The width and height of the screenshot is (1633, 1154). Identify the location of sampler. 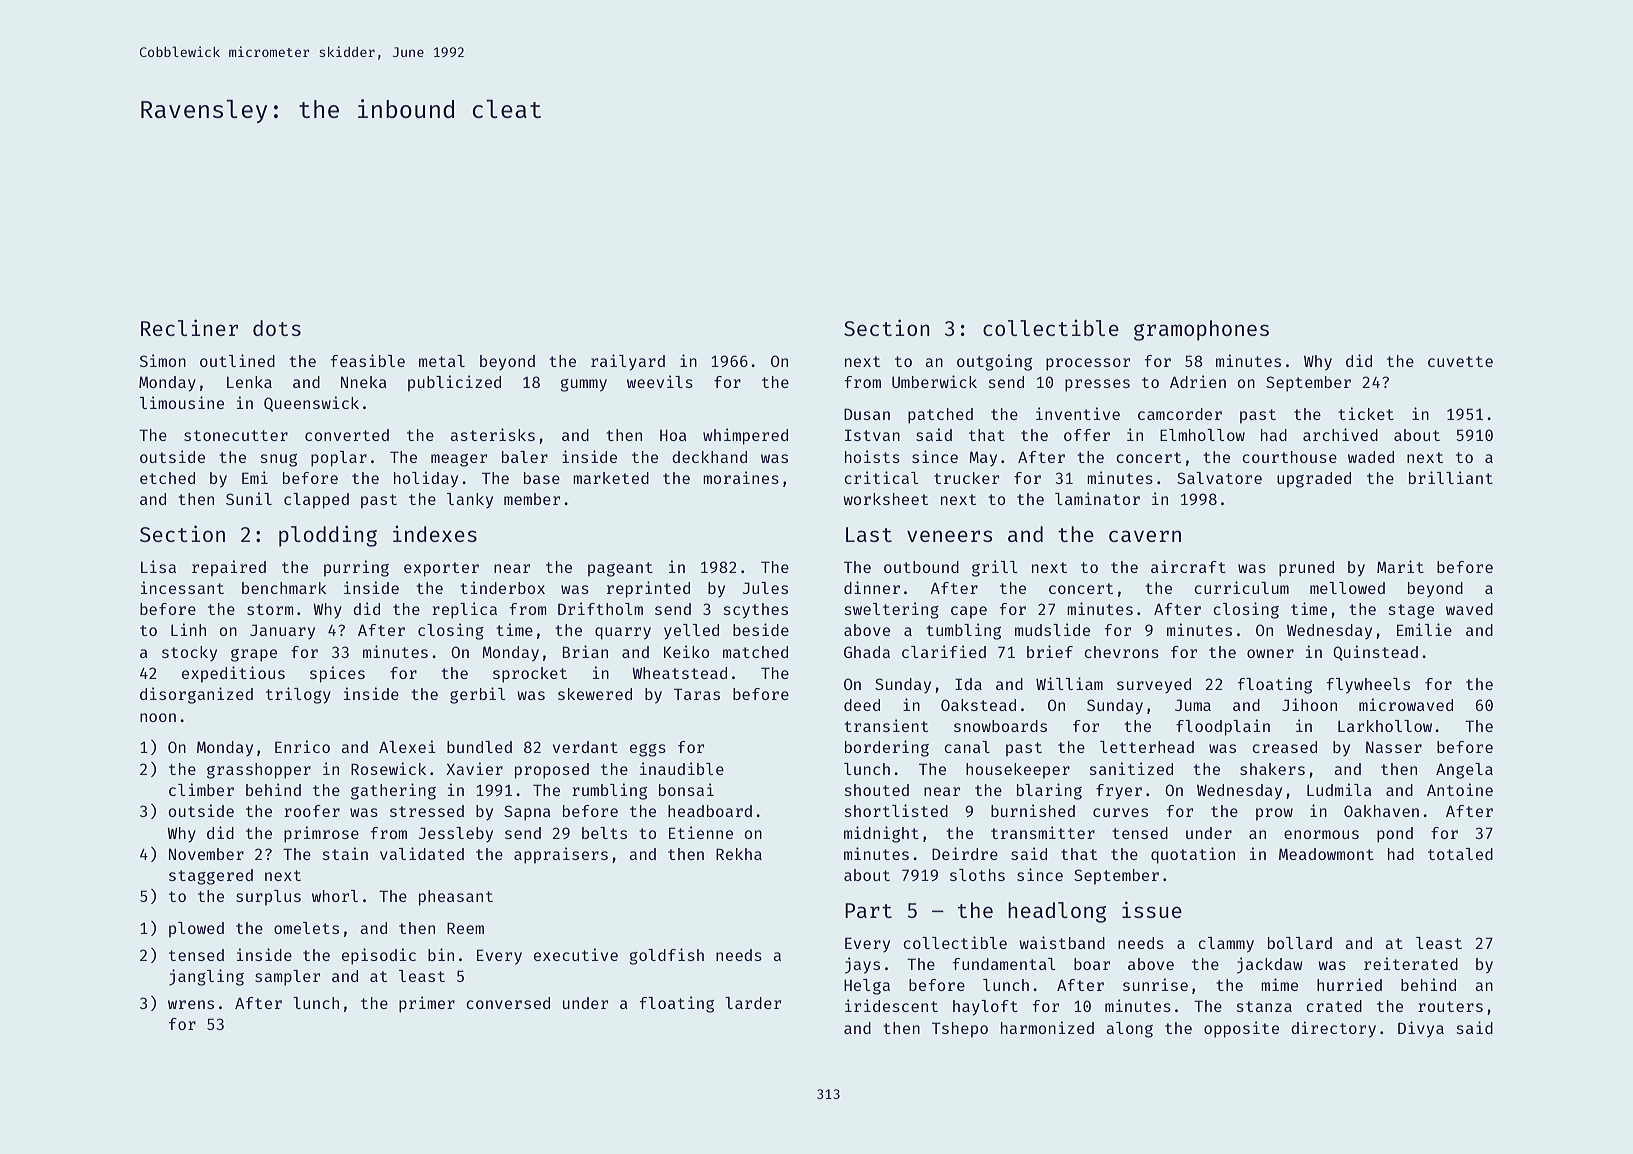
(287, 978).
